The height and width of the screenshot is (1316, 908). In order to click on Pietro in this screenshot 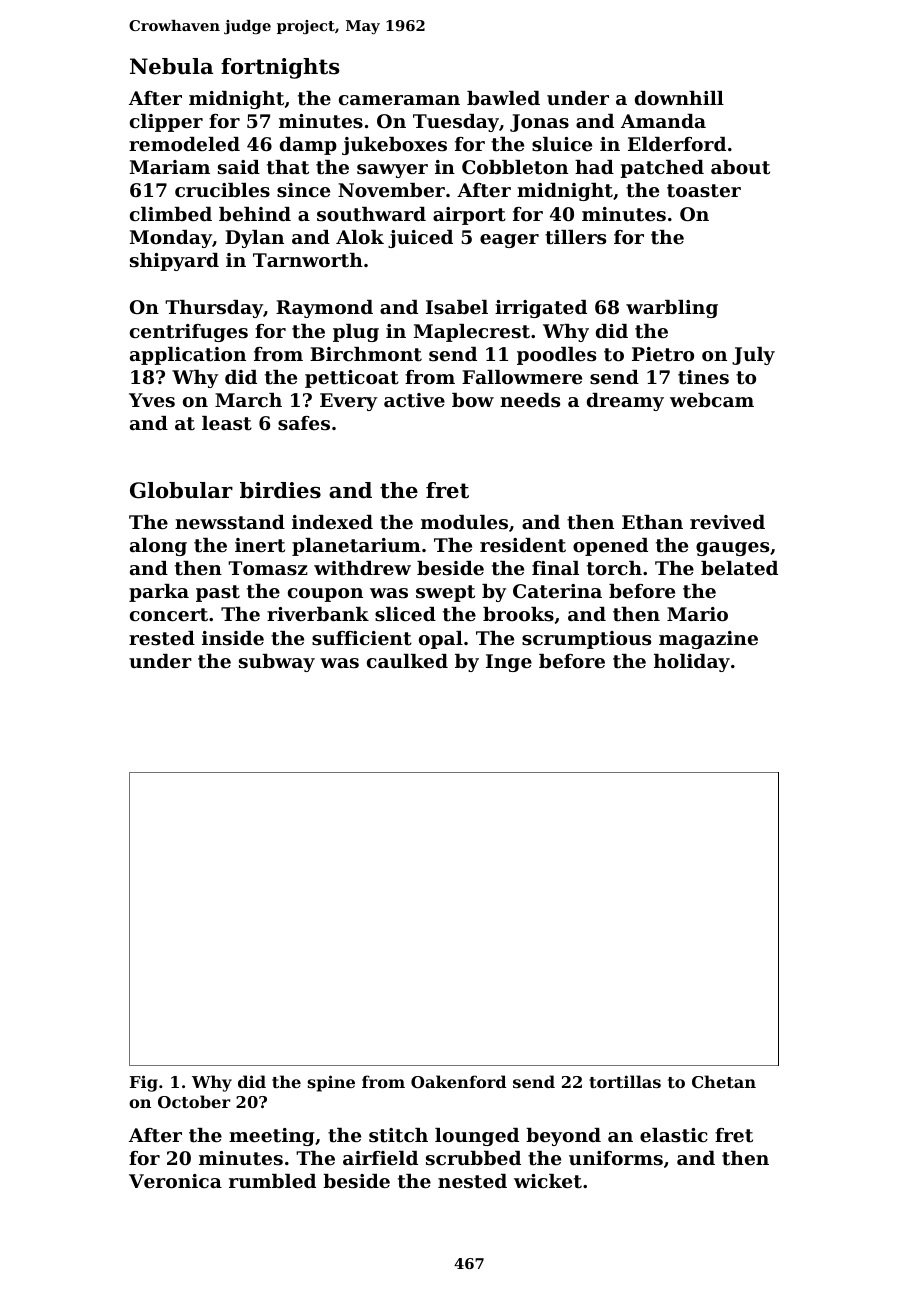, I will do `click(663, 354)`.
